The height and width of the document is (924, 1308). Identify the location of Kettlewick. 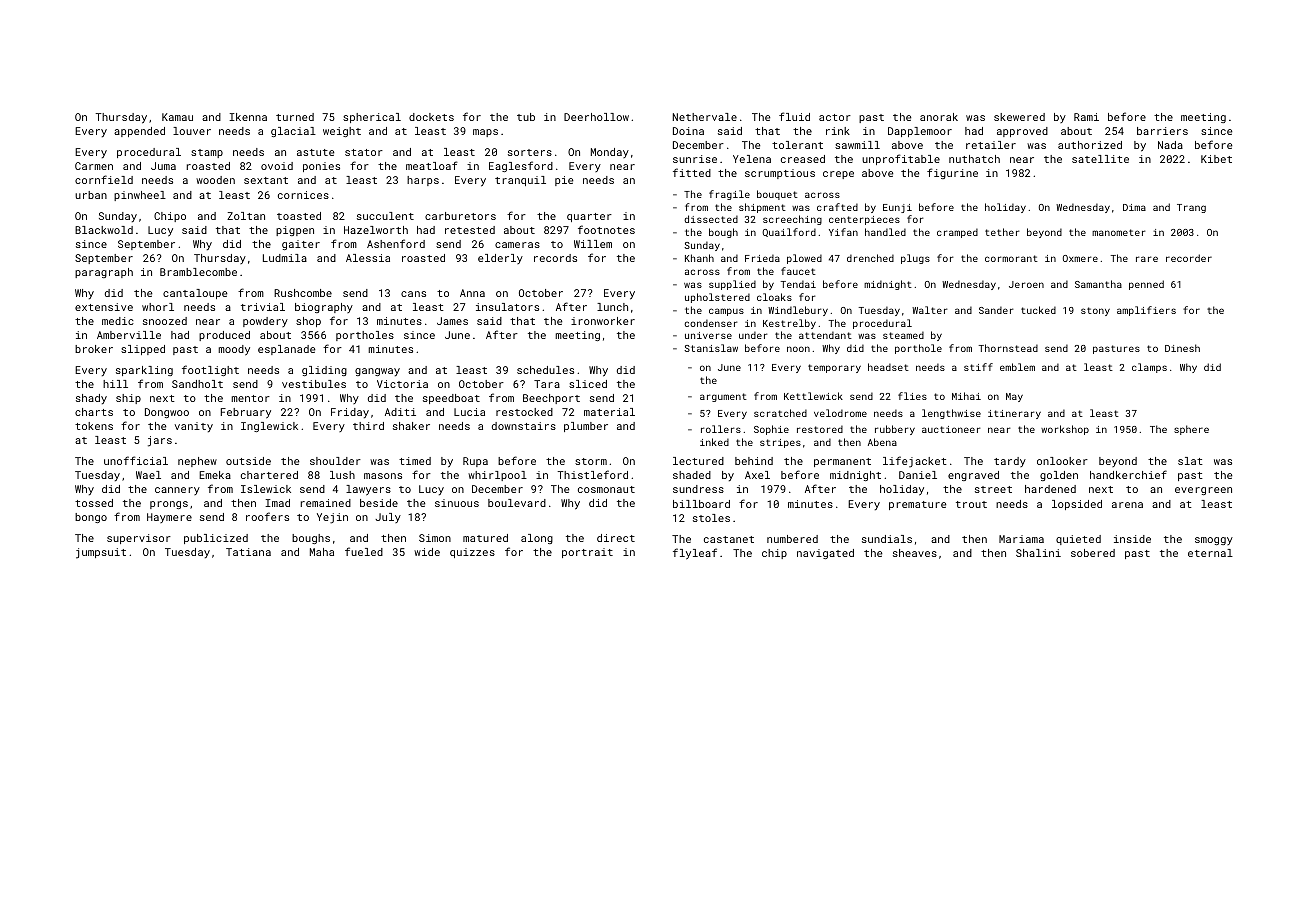
(813, 396).
